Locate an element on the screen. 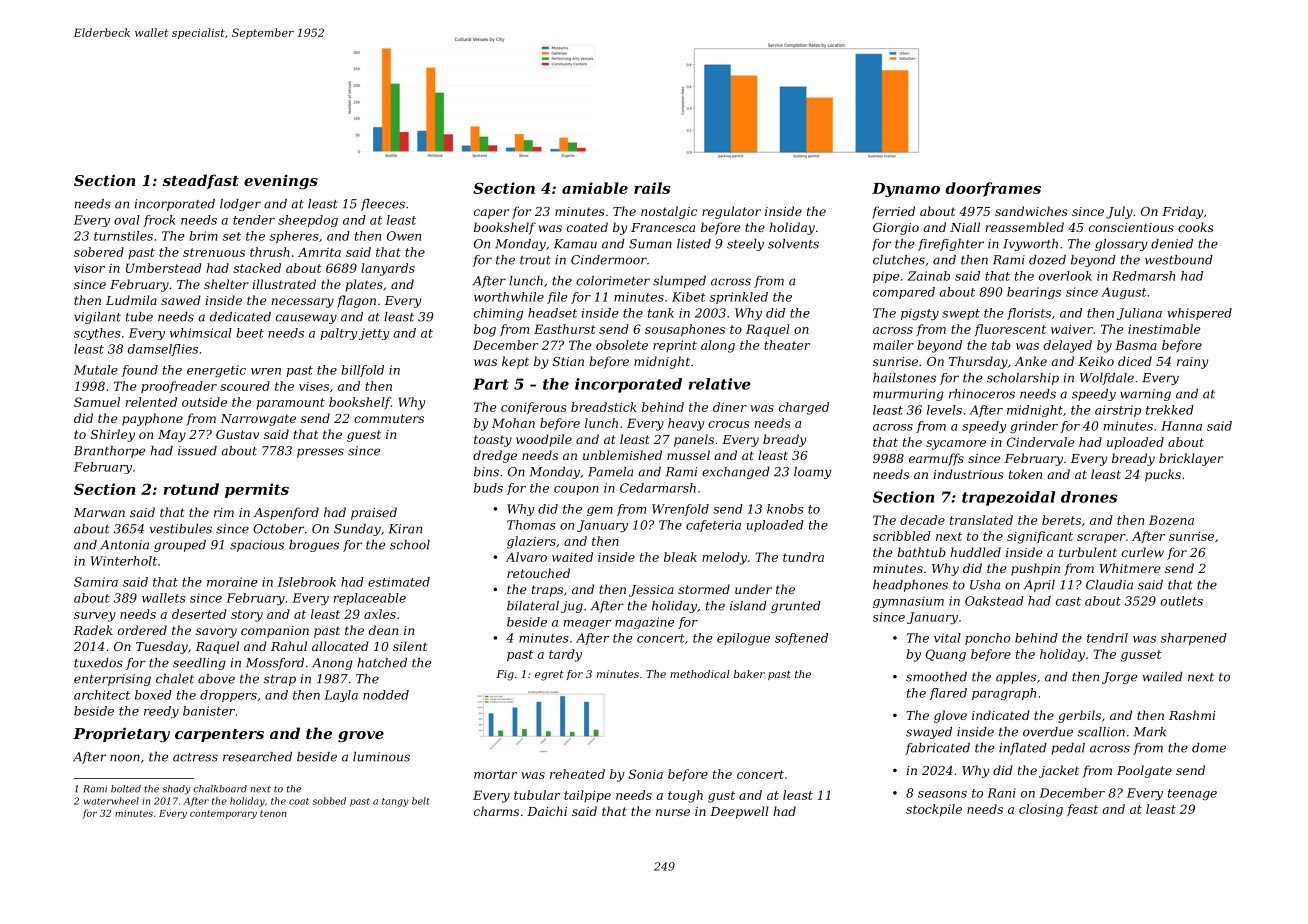 The image size is (1308, 924). grunted is located at coordinates (796, 607).
